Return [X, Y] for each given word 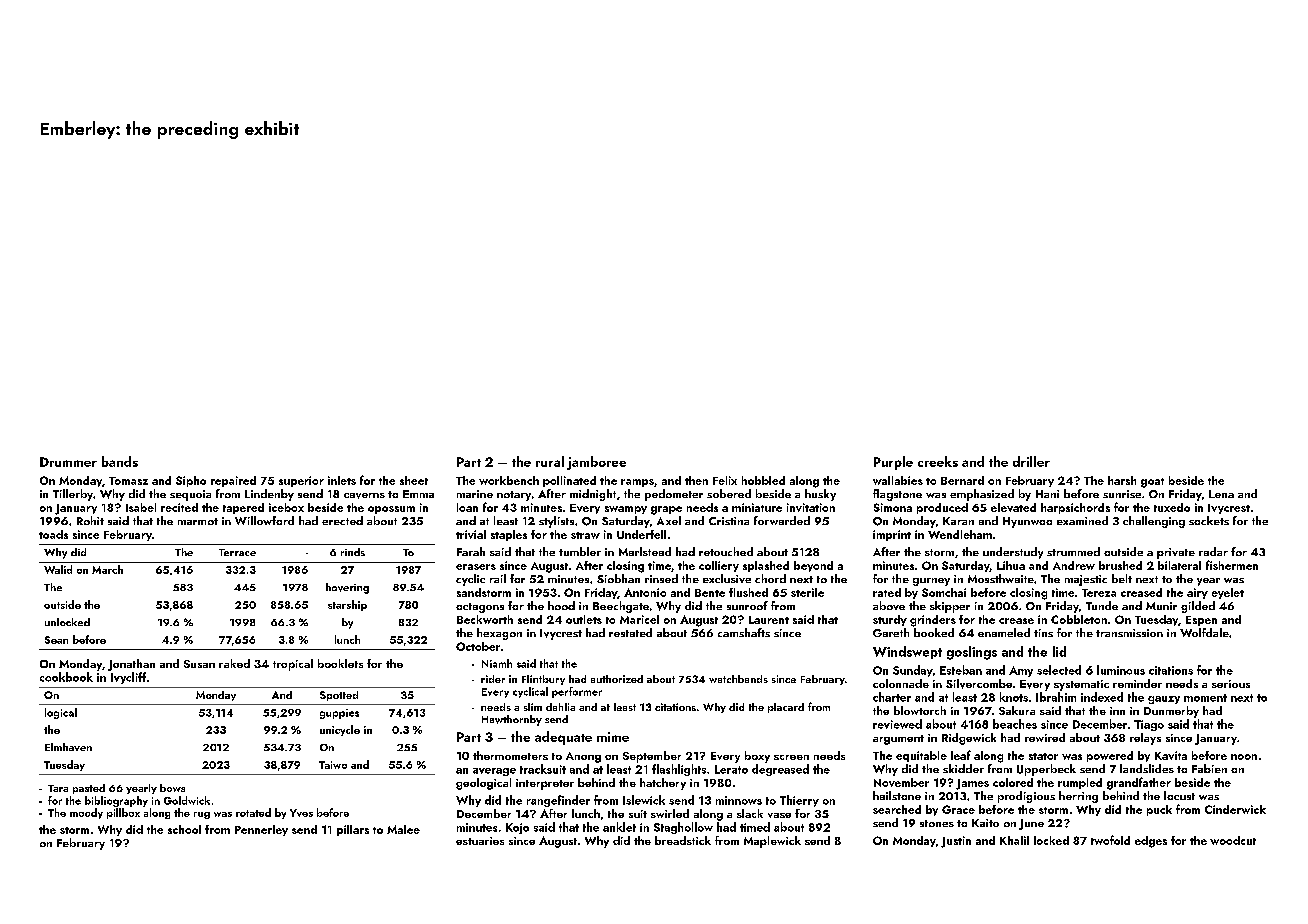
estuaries [480, 841]
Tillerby [73, 495]
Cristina [729, 521]
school [184, 829]
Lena [1221, 494]
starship [347, 605]
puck [1159, 810]
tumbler [580, 551]
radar [1213, 551]
